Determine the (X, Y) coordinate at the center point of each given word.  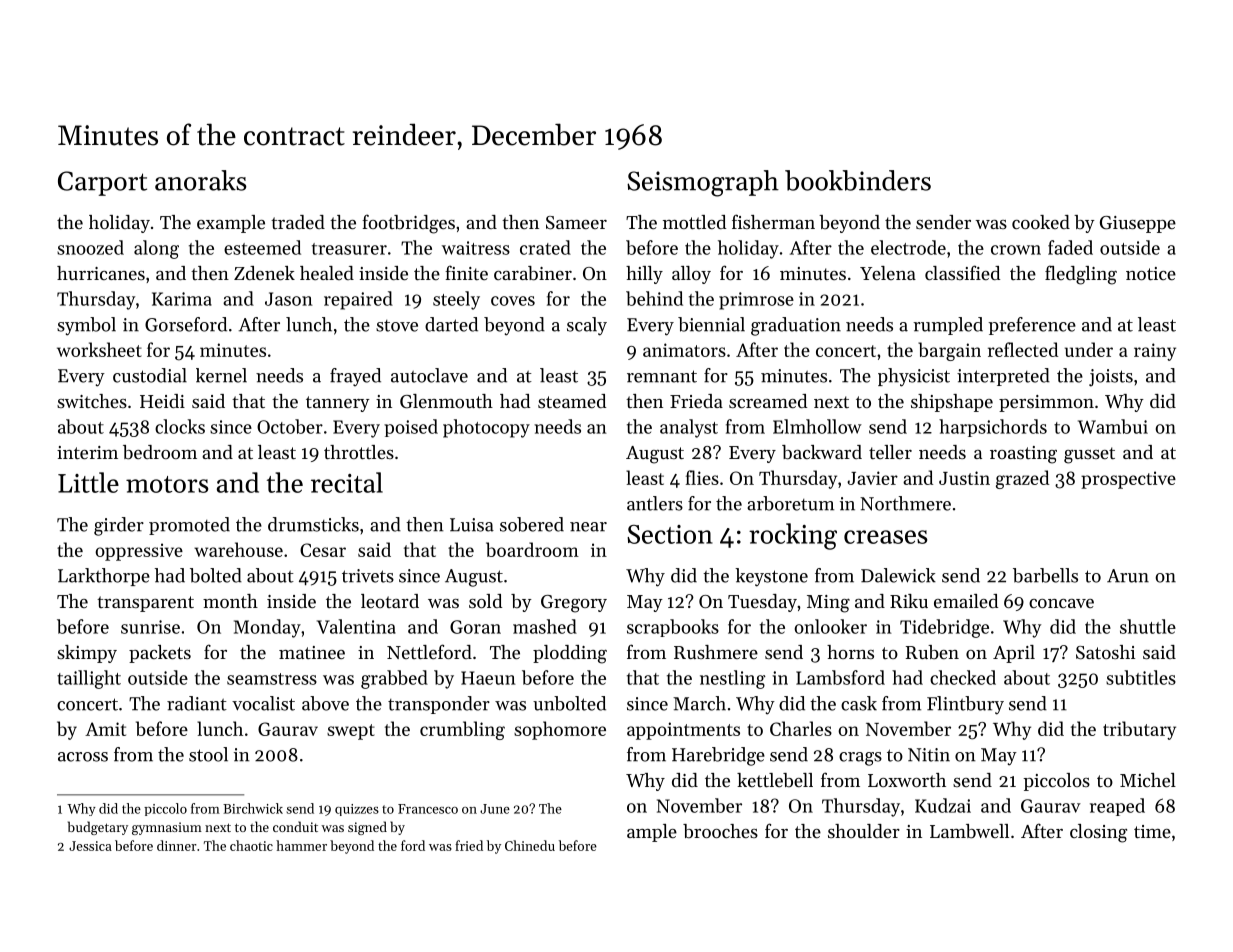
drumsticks (313, 524)
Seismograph (703, 183)
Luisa (472, 525)
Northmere (905, 503)
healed (327, 273)
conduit (295, 826)
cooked (1041, 222)
